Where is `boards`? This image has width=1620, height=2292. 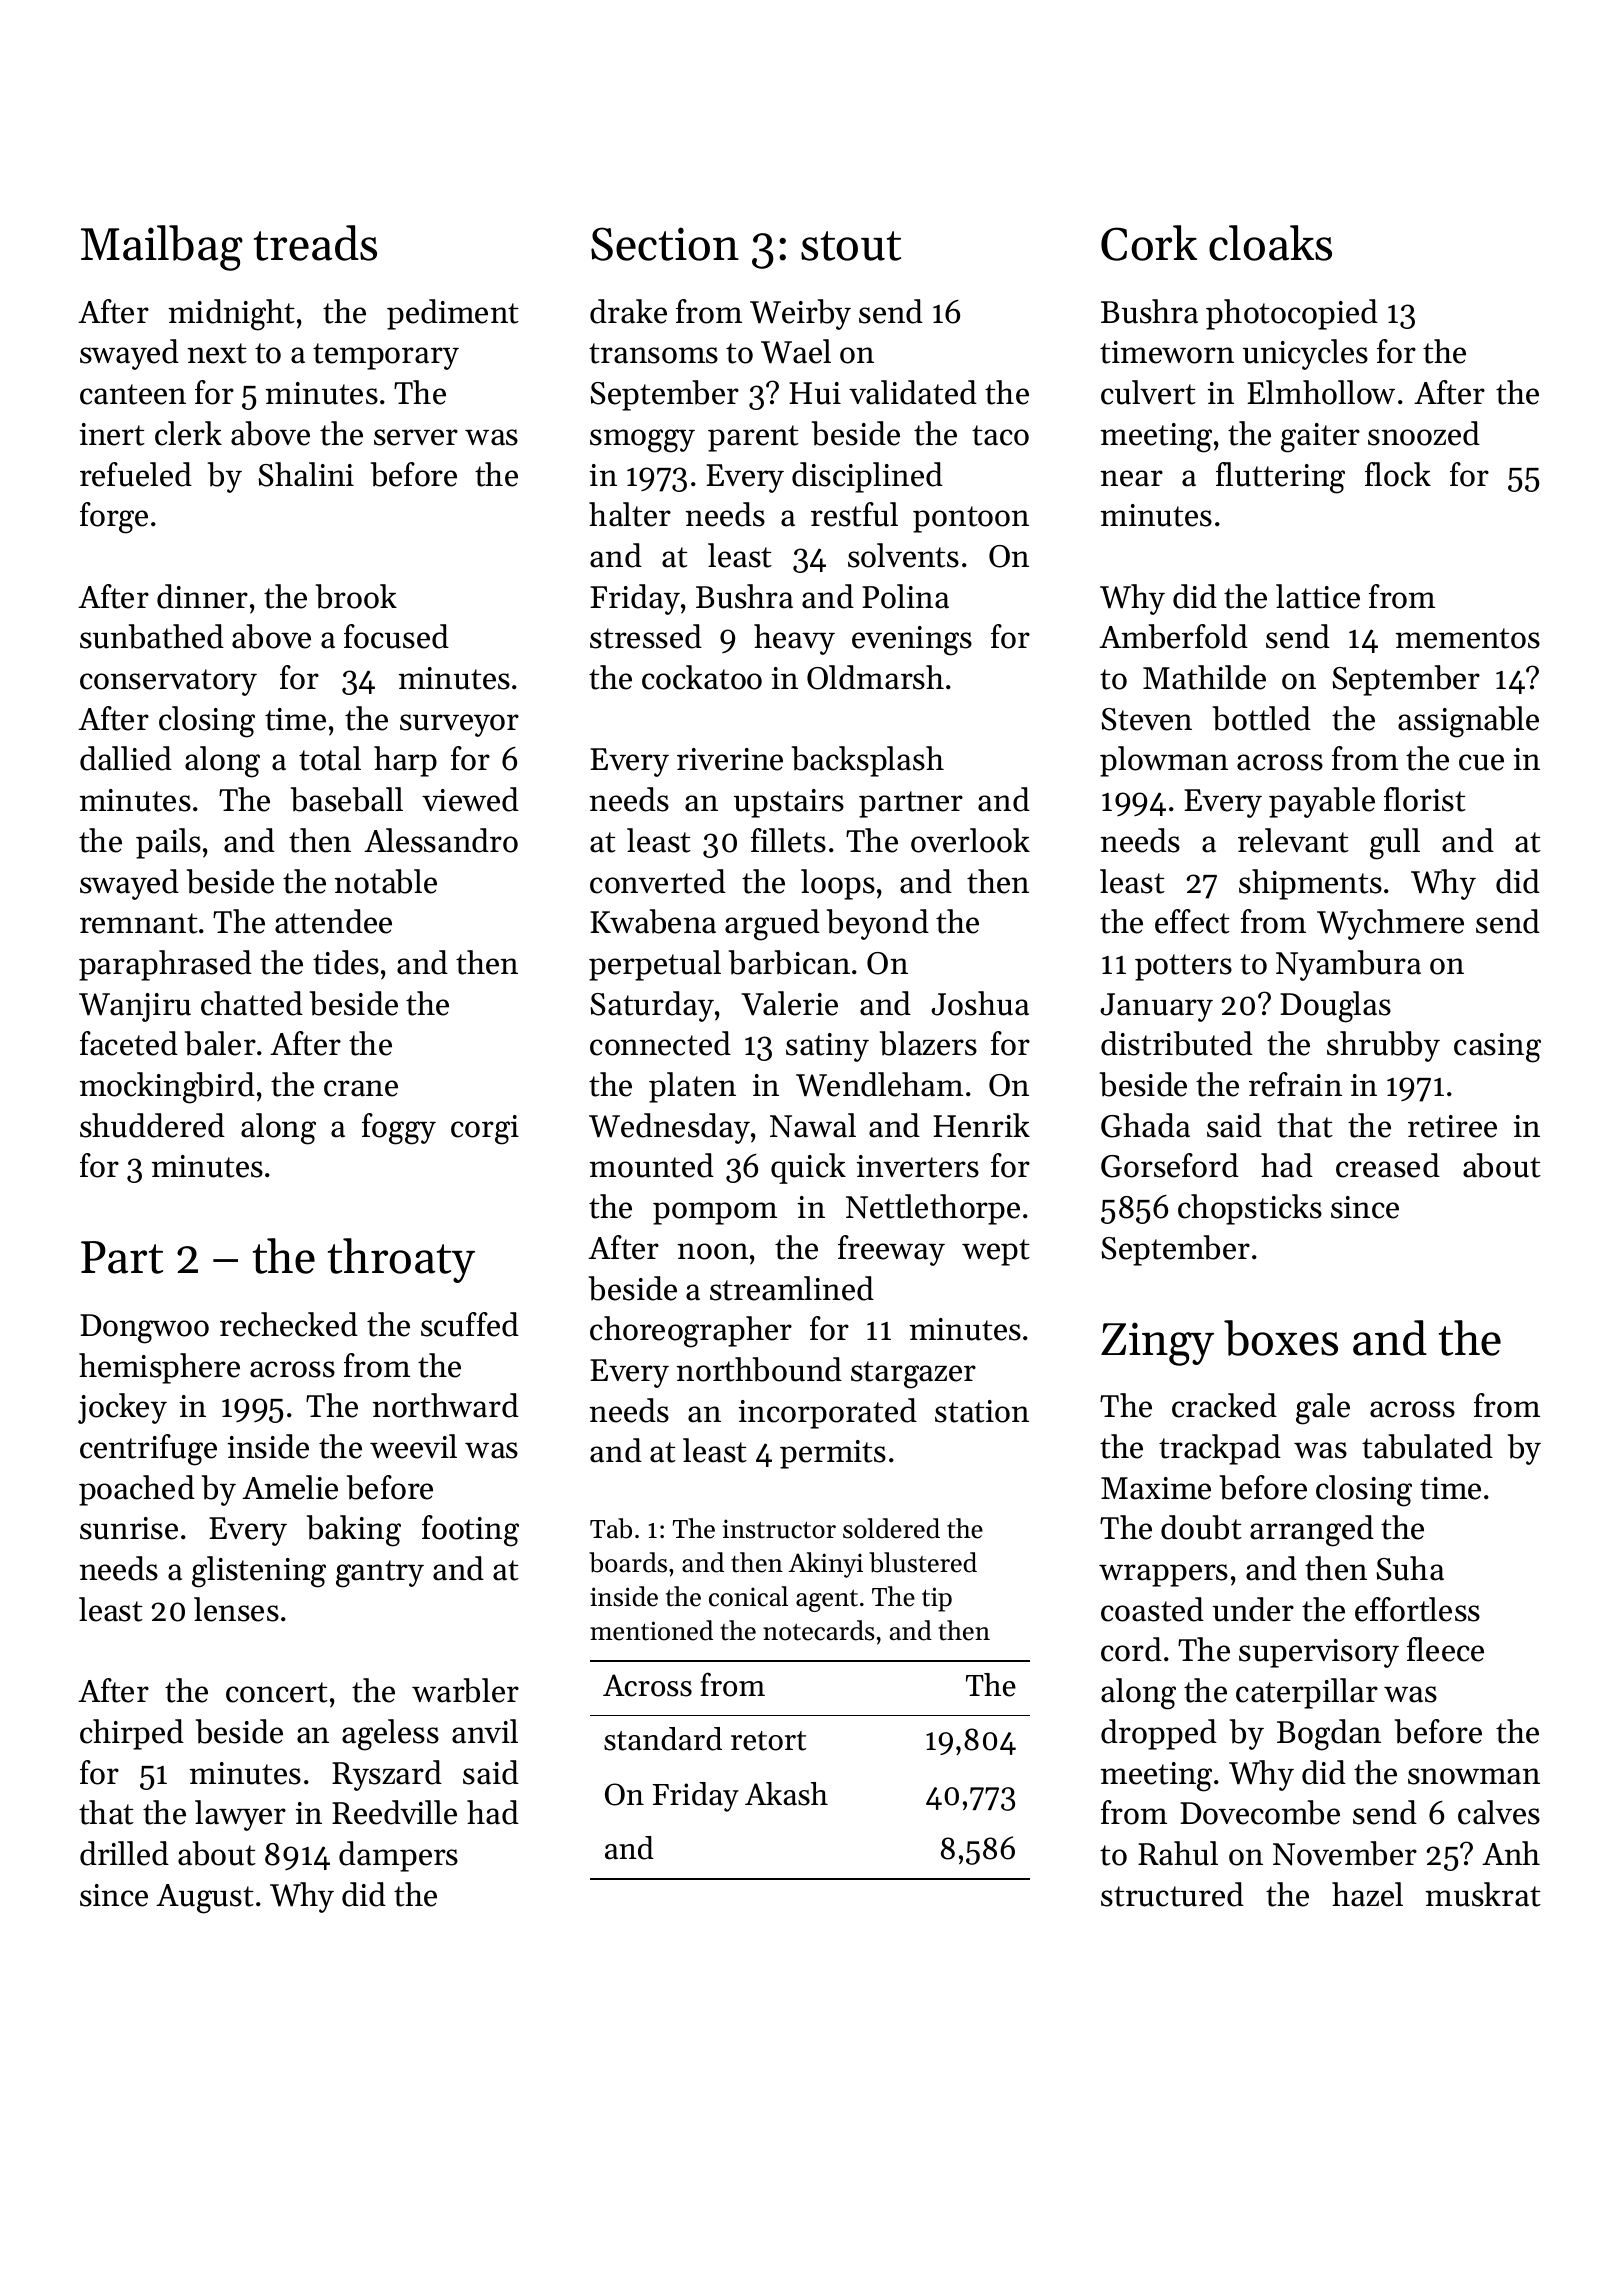
boards is located at coordinates (628, 1562).
